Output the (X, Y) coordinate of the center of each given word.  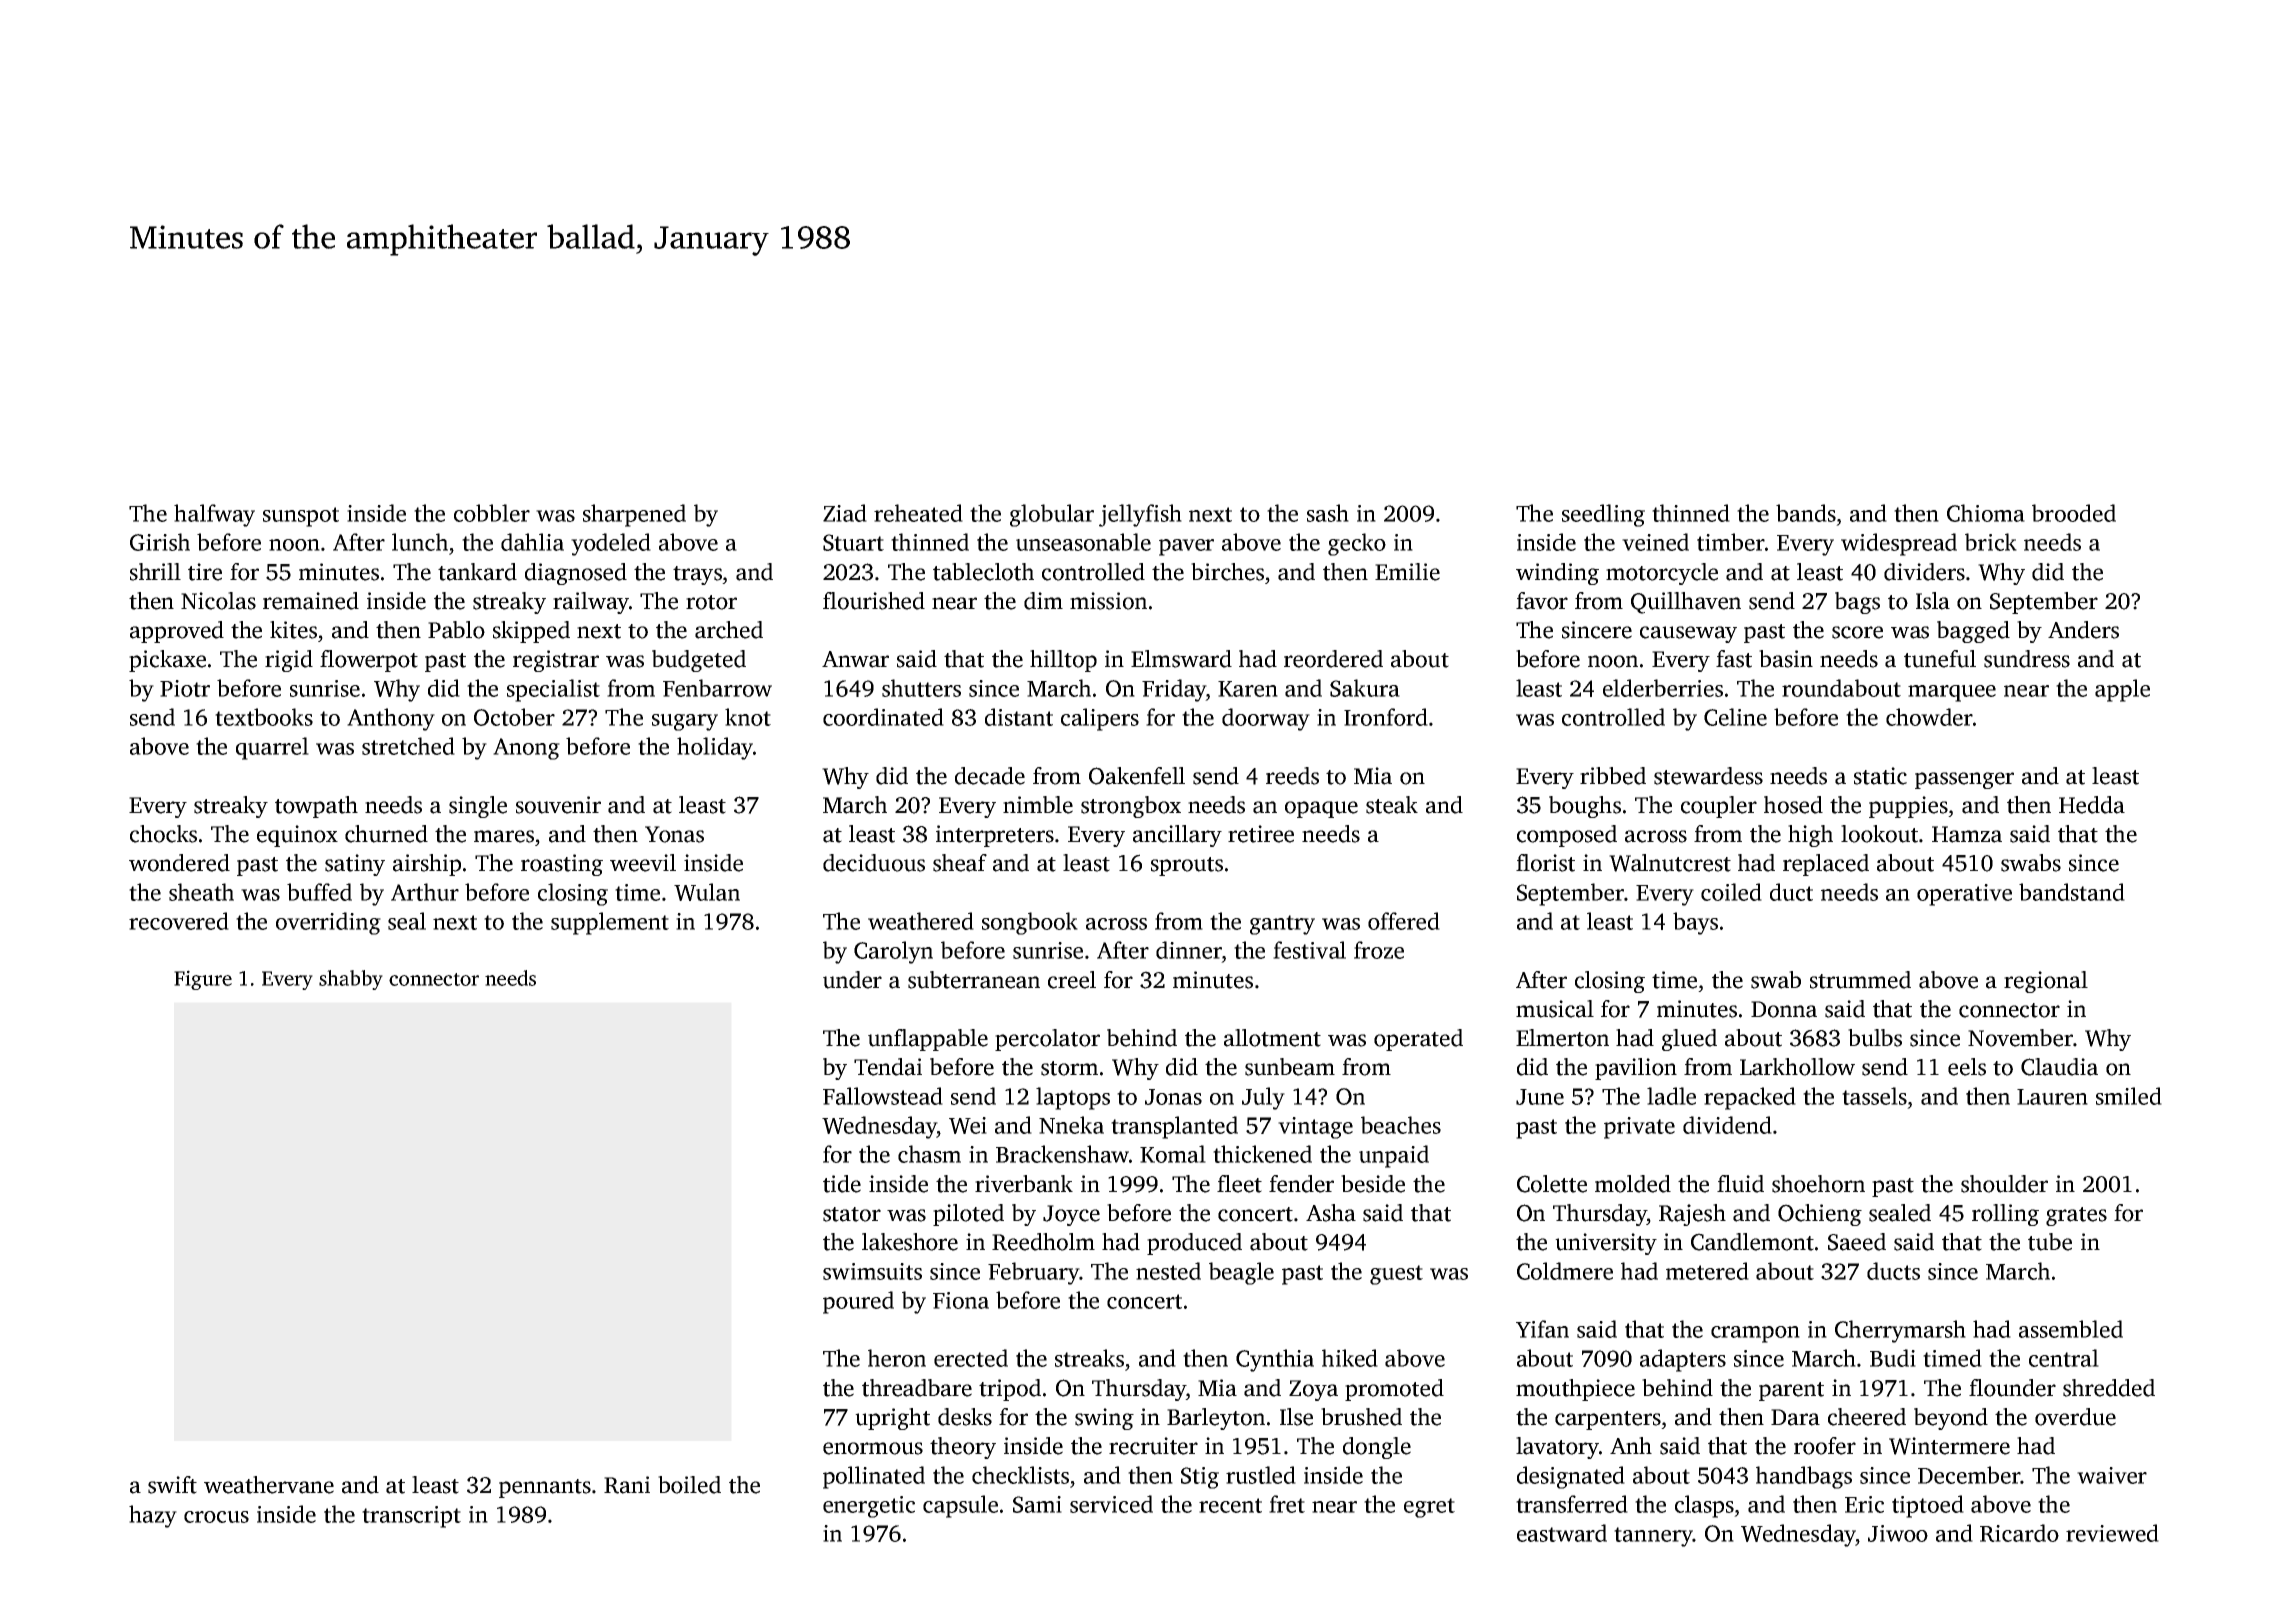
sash (1328, 513)
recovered (179, 921)
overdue (2075, 1417)
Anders (2083, 630)
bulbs (1875, 1038)
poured (858, 1302)
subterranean (974, 980)
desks (965, 1417)
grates (2076, 1216)
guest (1396, 1275)
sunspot (301, 517)
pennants (545, 1488)
